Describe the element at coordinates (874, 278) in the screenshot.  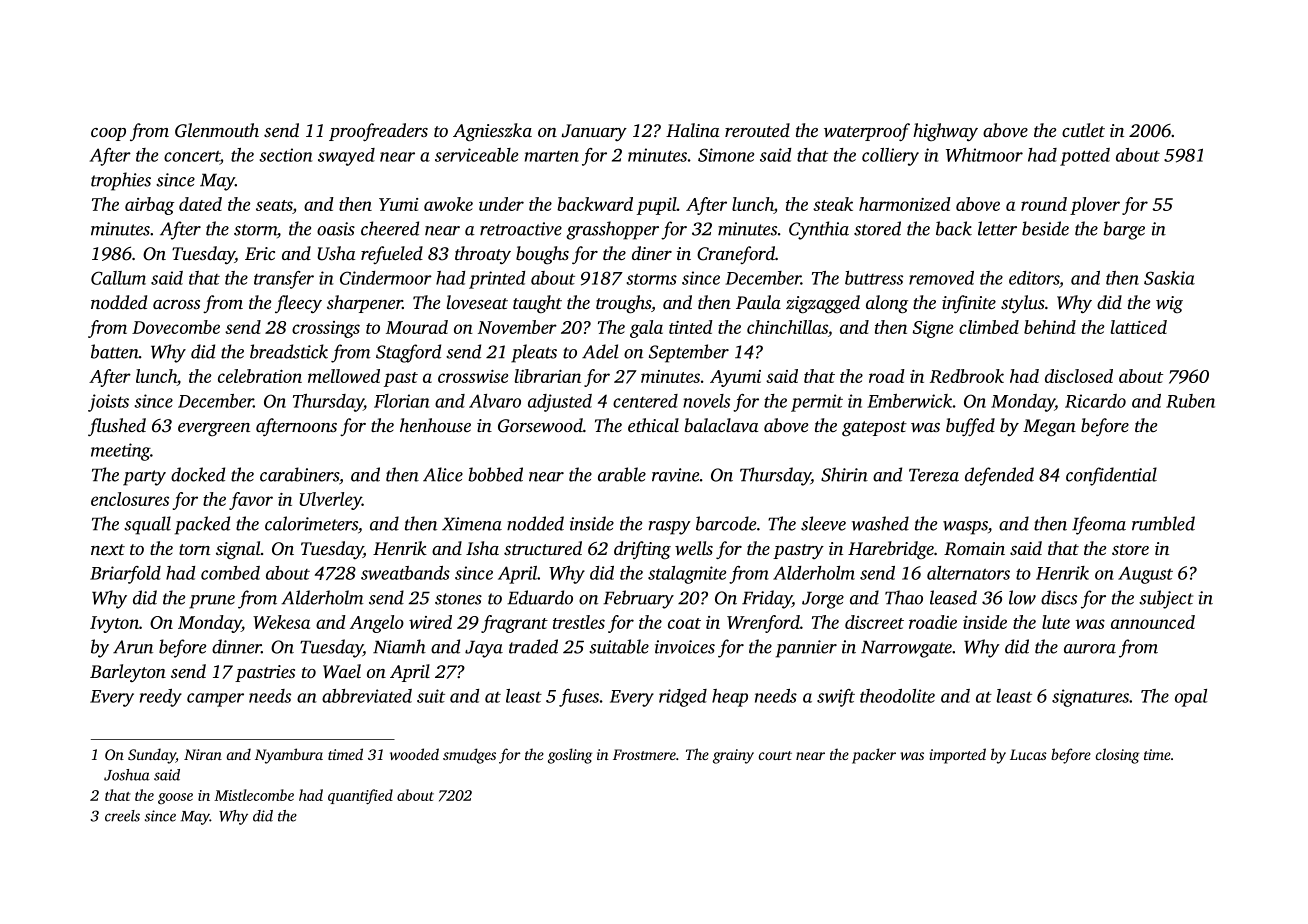
I see `buttress` at that location.
